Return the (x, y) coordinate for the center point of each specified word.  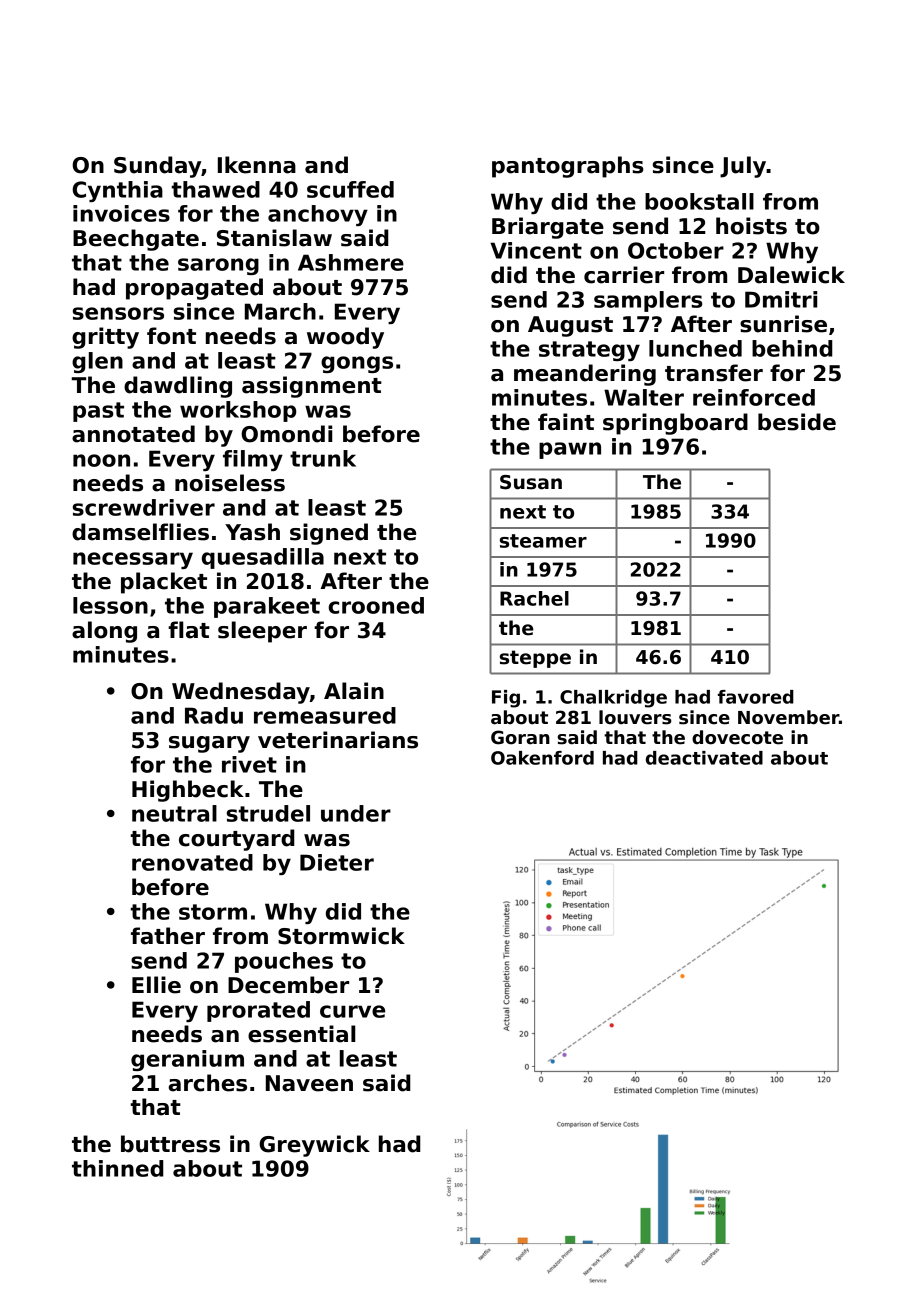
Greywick (314, 1146)
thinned (118, 1168)
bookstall (699, 201)
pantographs (568, 167)
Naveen (309, 1083)
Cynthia (117, 191)
